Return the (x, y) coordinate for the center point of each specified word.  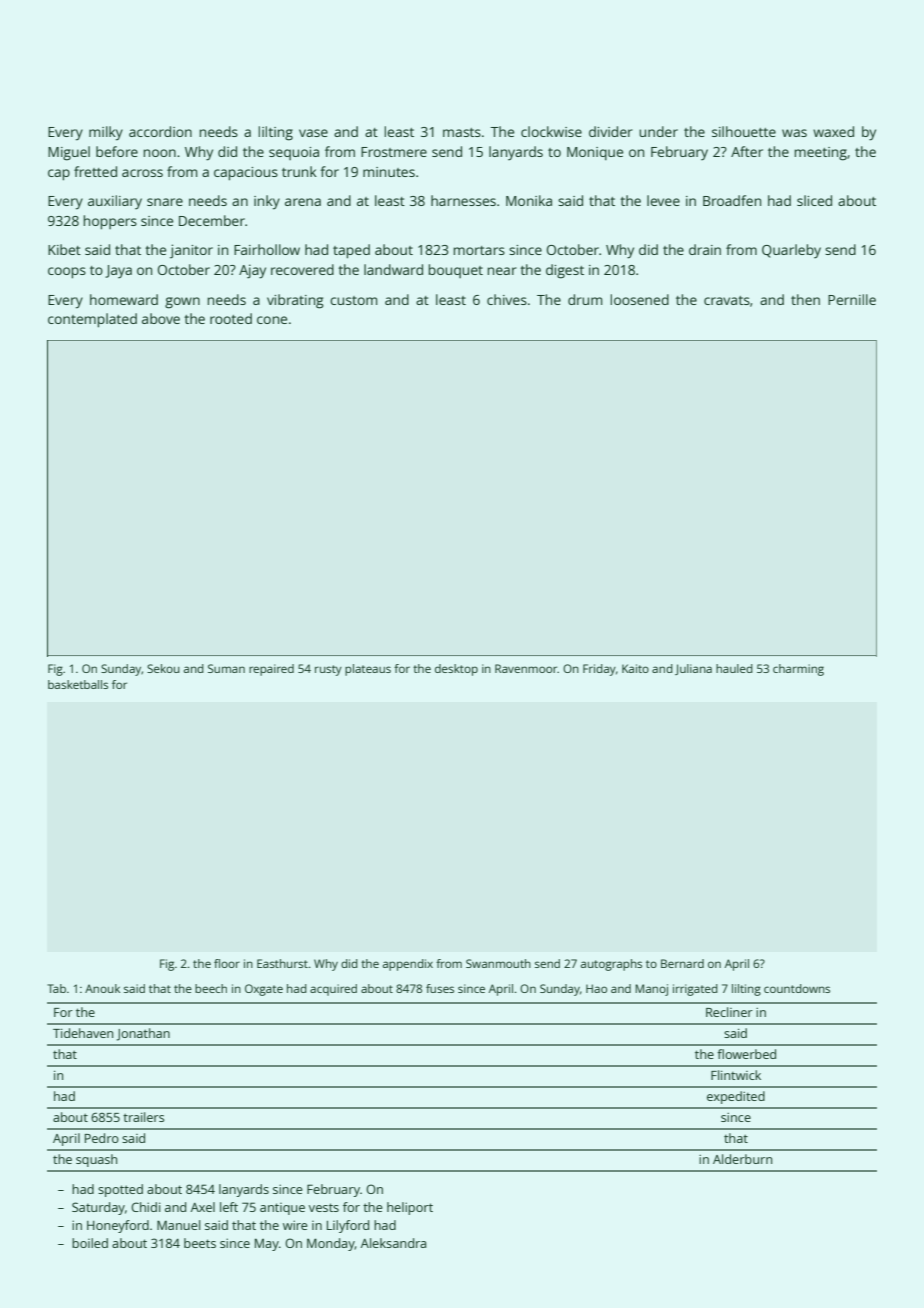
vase (313, 133)
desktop (456, 670)
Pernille (852, 299)
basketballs (78, 684)
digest (565, 271)
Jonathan (143, 1034)
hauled (734, 668)
